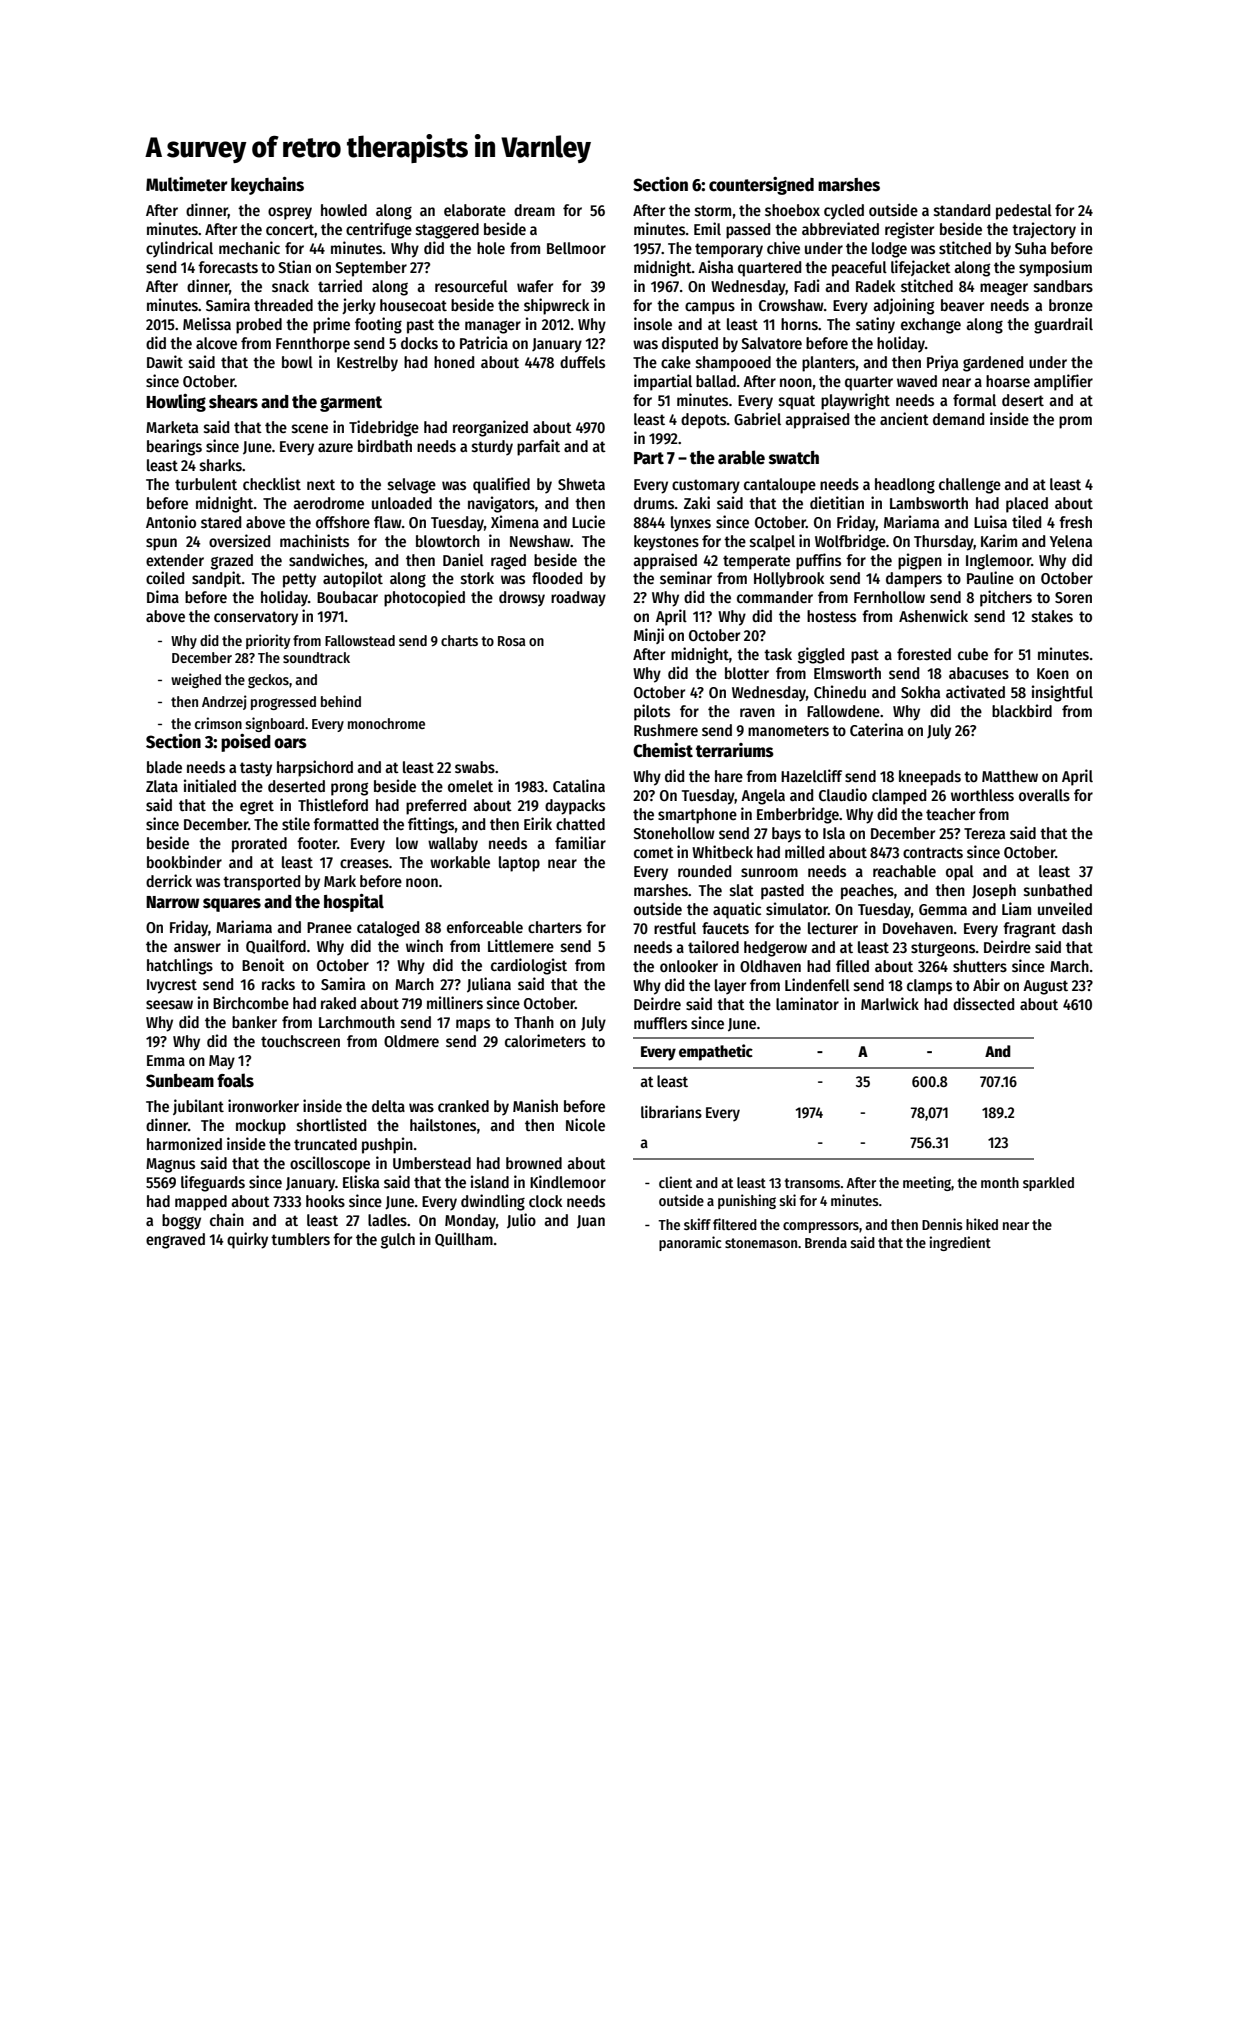  Describe the element at coordinates (535, 286) in the screenshot. I see `wafer` at that location.
